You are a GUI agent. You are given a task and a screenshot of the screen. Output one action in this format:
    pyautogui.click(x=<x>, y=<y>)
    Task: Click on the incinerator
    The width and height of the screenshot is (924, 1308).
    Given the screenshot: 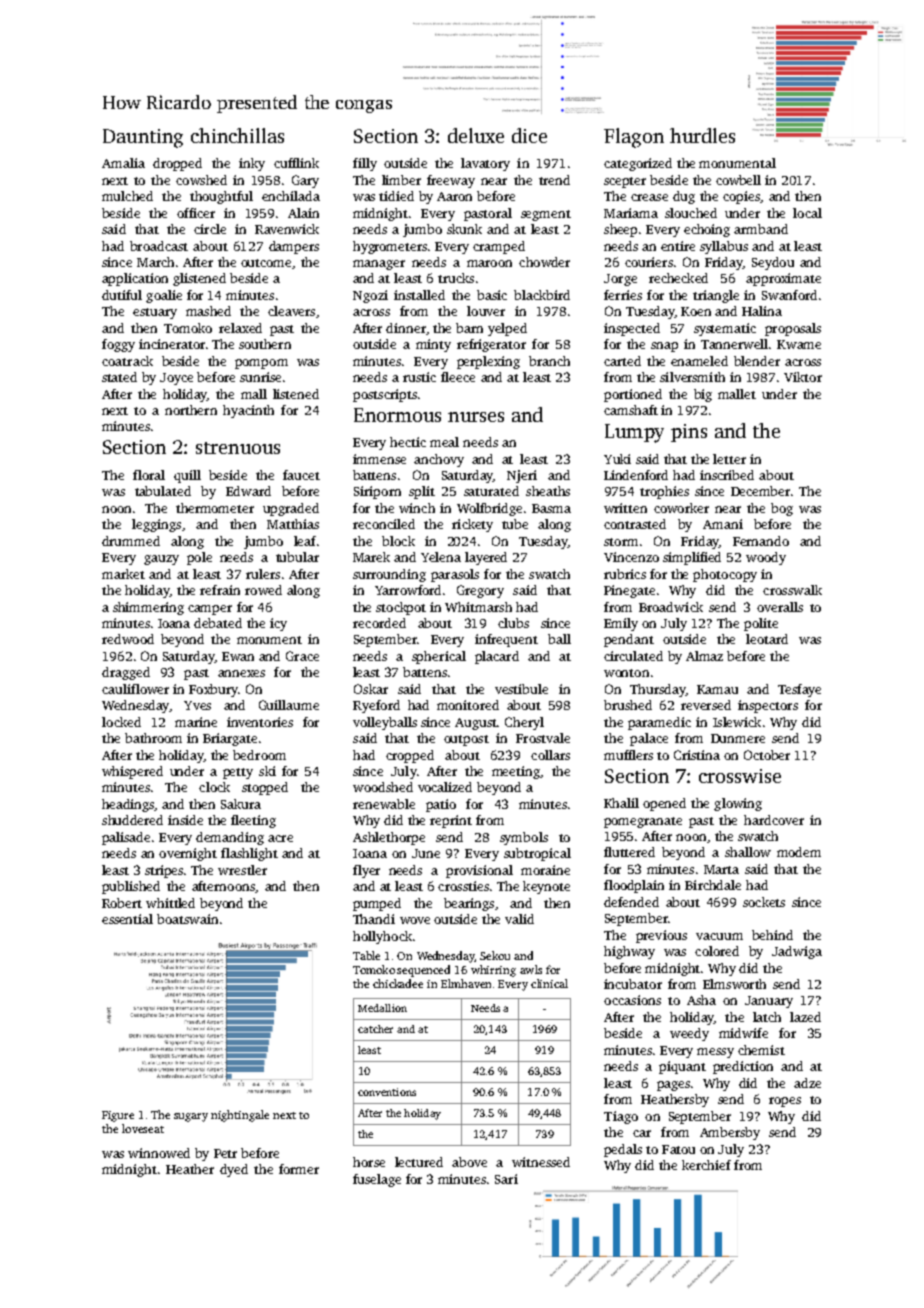 What is the action you would take?
    pyautogui.click(x=172, y=344)
